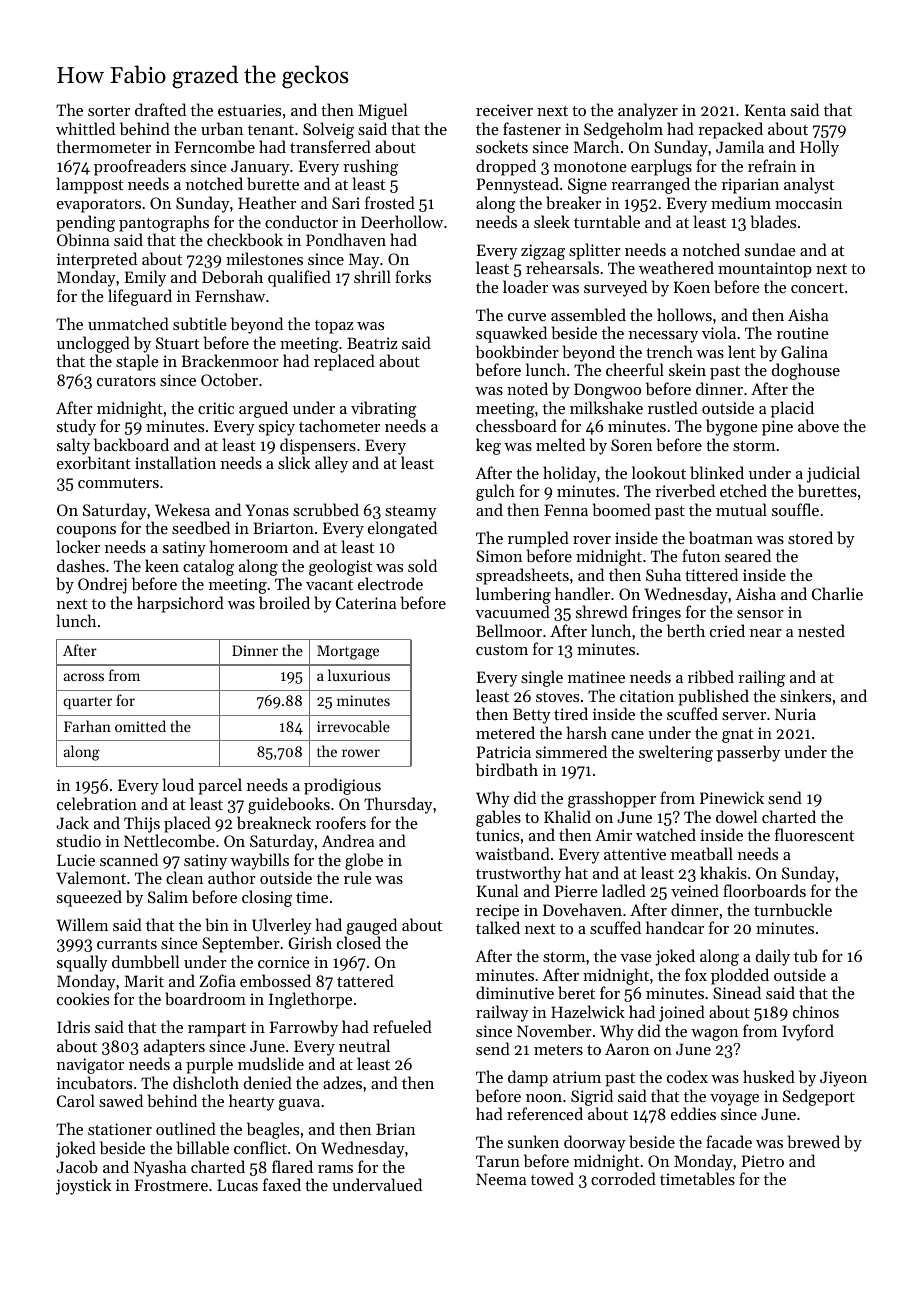 This screenshot has width=924, height=1308. Describe the element at coordinates (570, 474) in the screenshot. I see `holiday` at that location.
